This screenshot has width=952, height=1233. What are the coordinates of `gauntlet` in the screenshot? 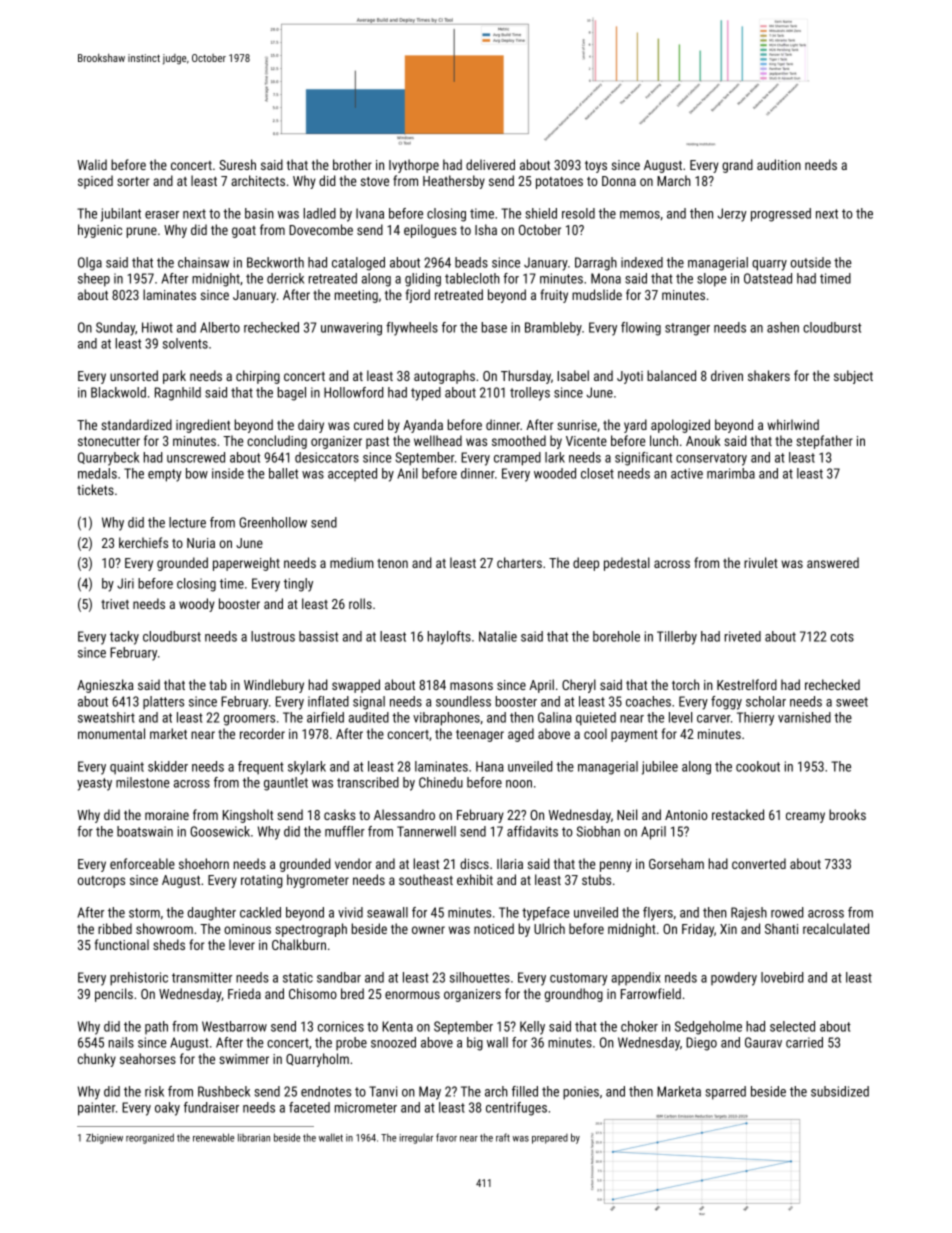 It's located at (286, 784).
